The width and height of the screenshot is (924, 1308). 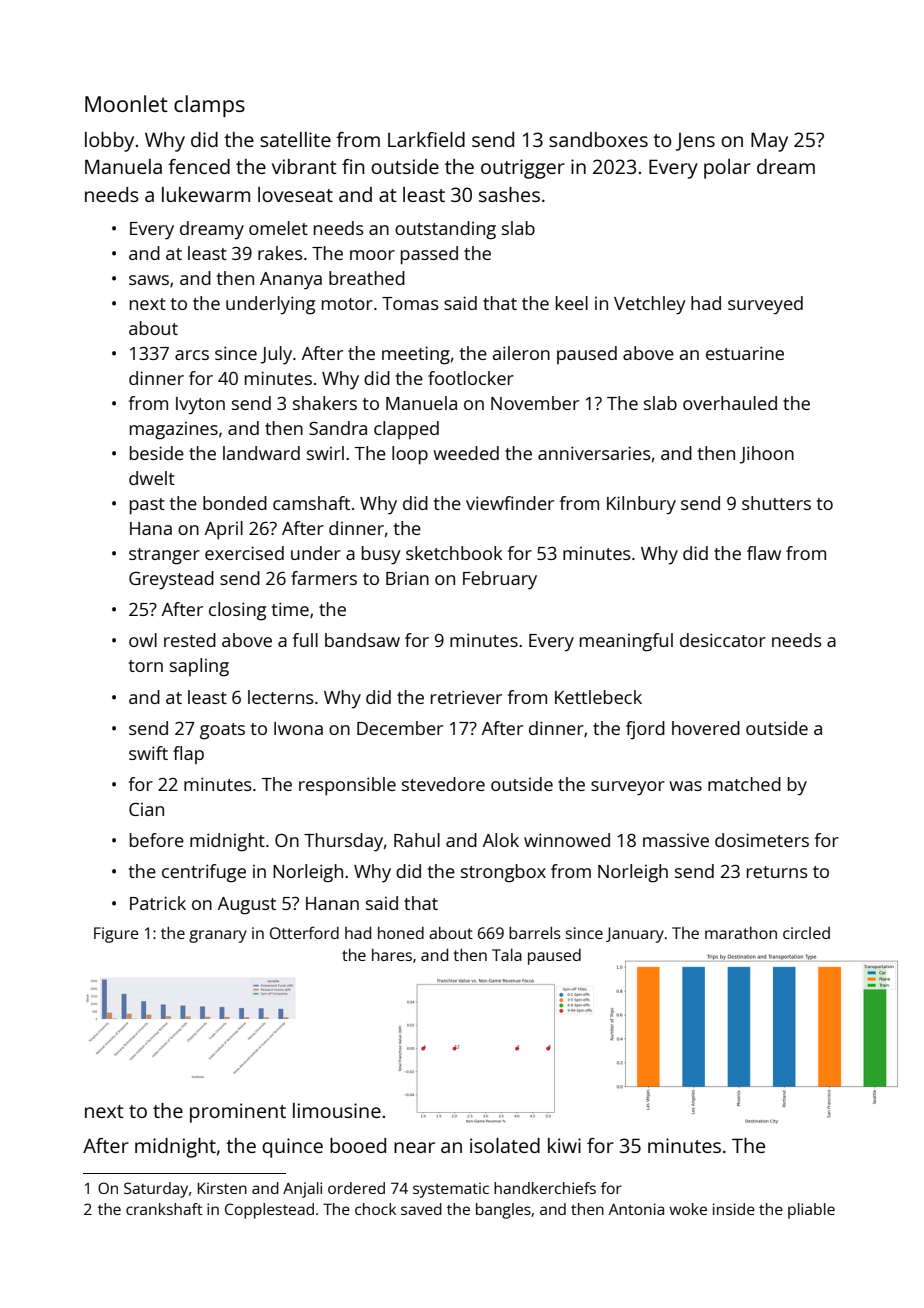 I want to click on lukewarm, so click(x=206, y=194).
